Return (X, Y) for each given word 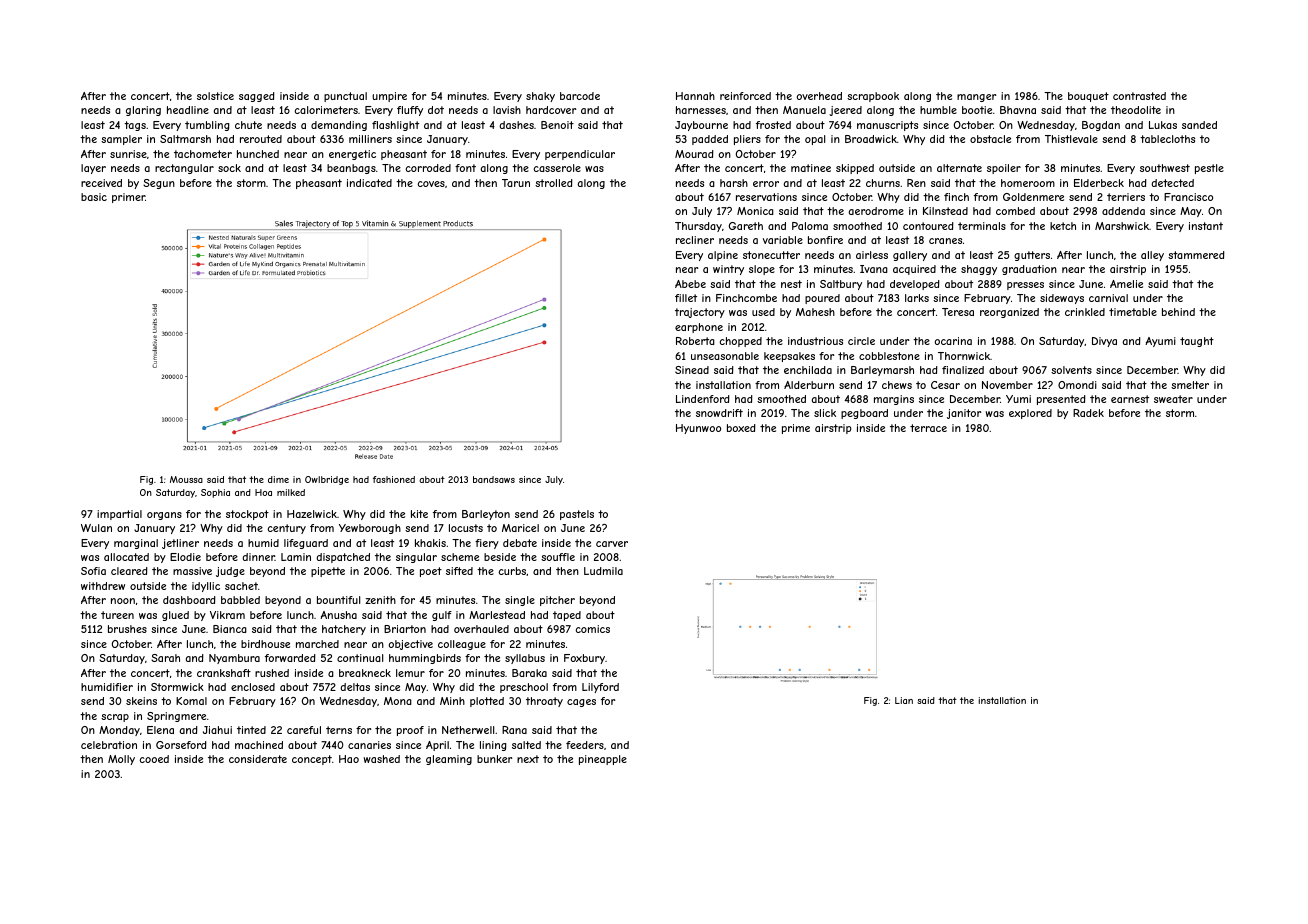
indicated (369, 183)
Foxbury (584, 659)
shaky (540, 97)
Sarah (165, 658)
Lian (904, 700)
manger (976, 98)
